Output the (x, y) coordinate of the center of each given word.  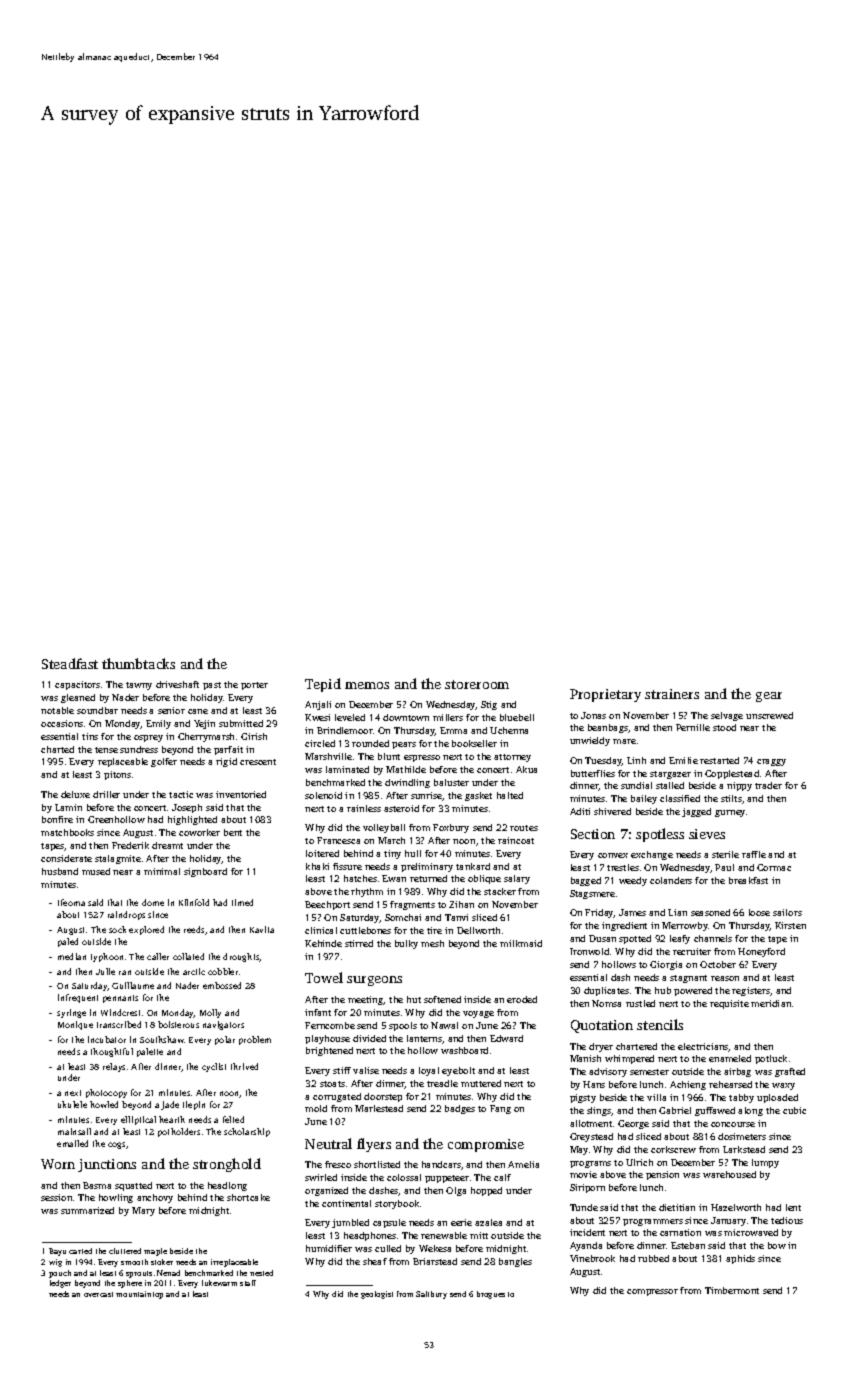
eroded (522, 999)
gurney (730, 813)
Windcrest (120, 1012)
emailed (72, 1143)
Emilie (683, 760)
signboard (205, 872)
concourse (733, 1124)
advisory (608, 1072)
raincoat (516, 840)
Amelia (523, 1164)
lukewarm (219, 1283)
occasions (62, 723)
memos (367, 685)
